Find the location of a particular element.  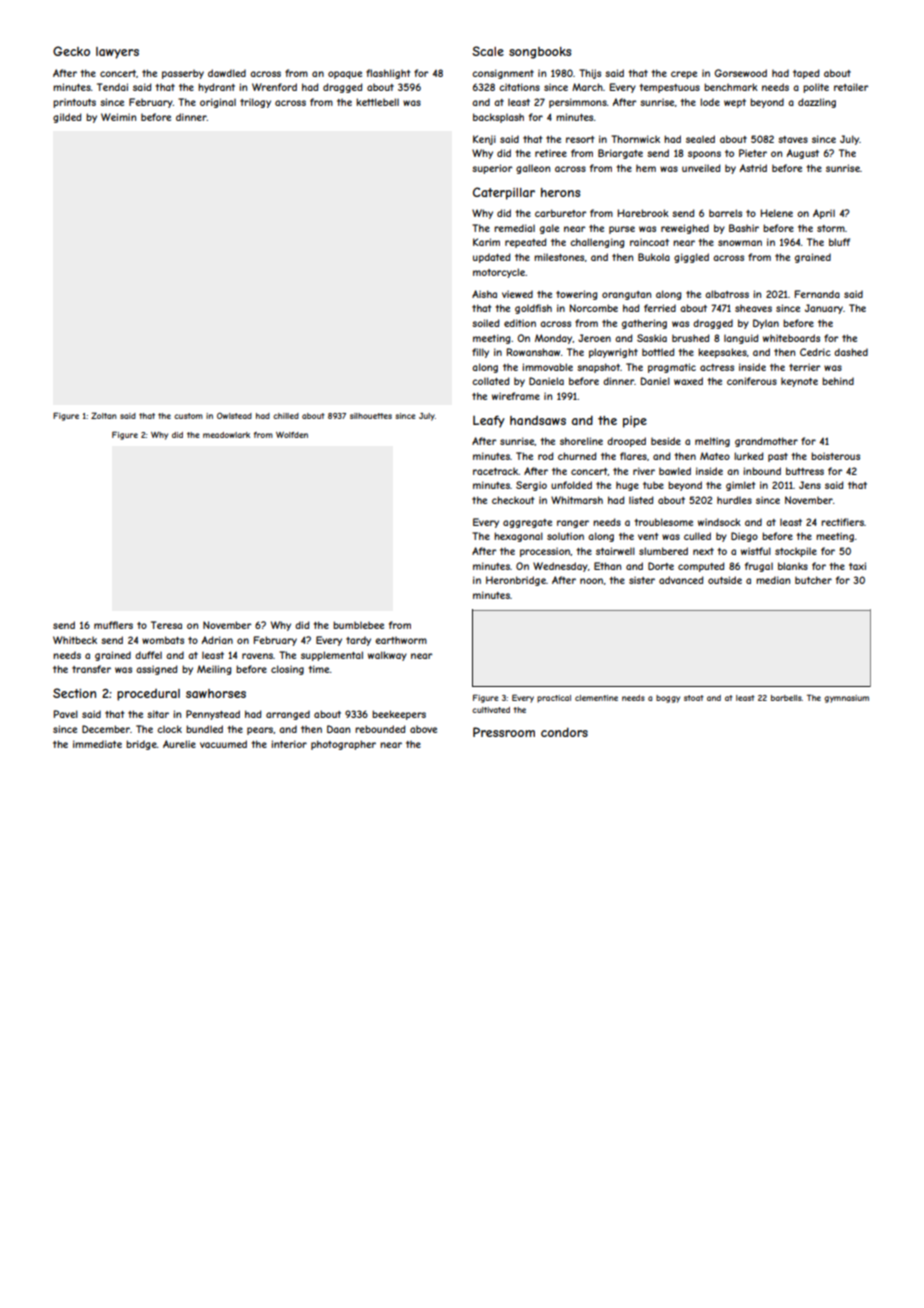

Briargate is located at coordinates (620, 154).
